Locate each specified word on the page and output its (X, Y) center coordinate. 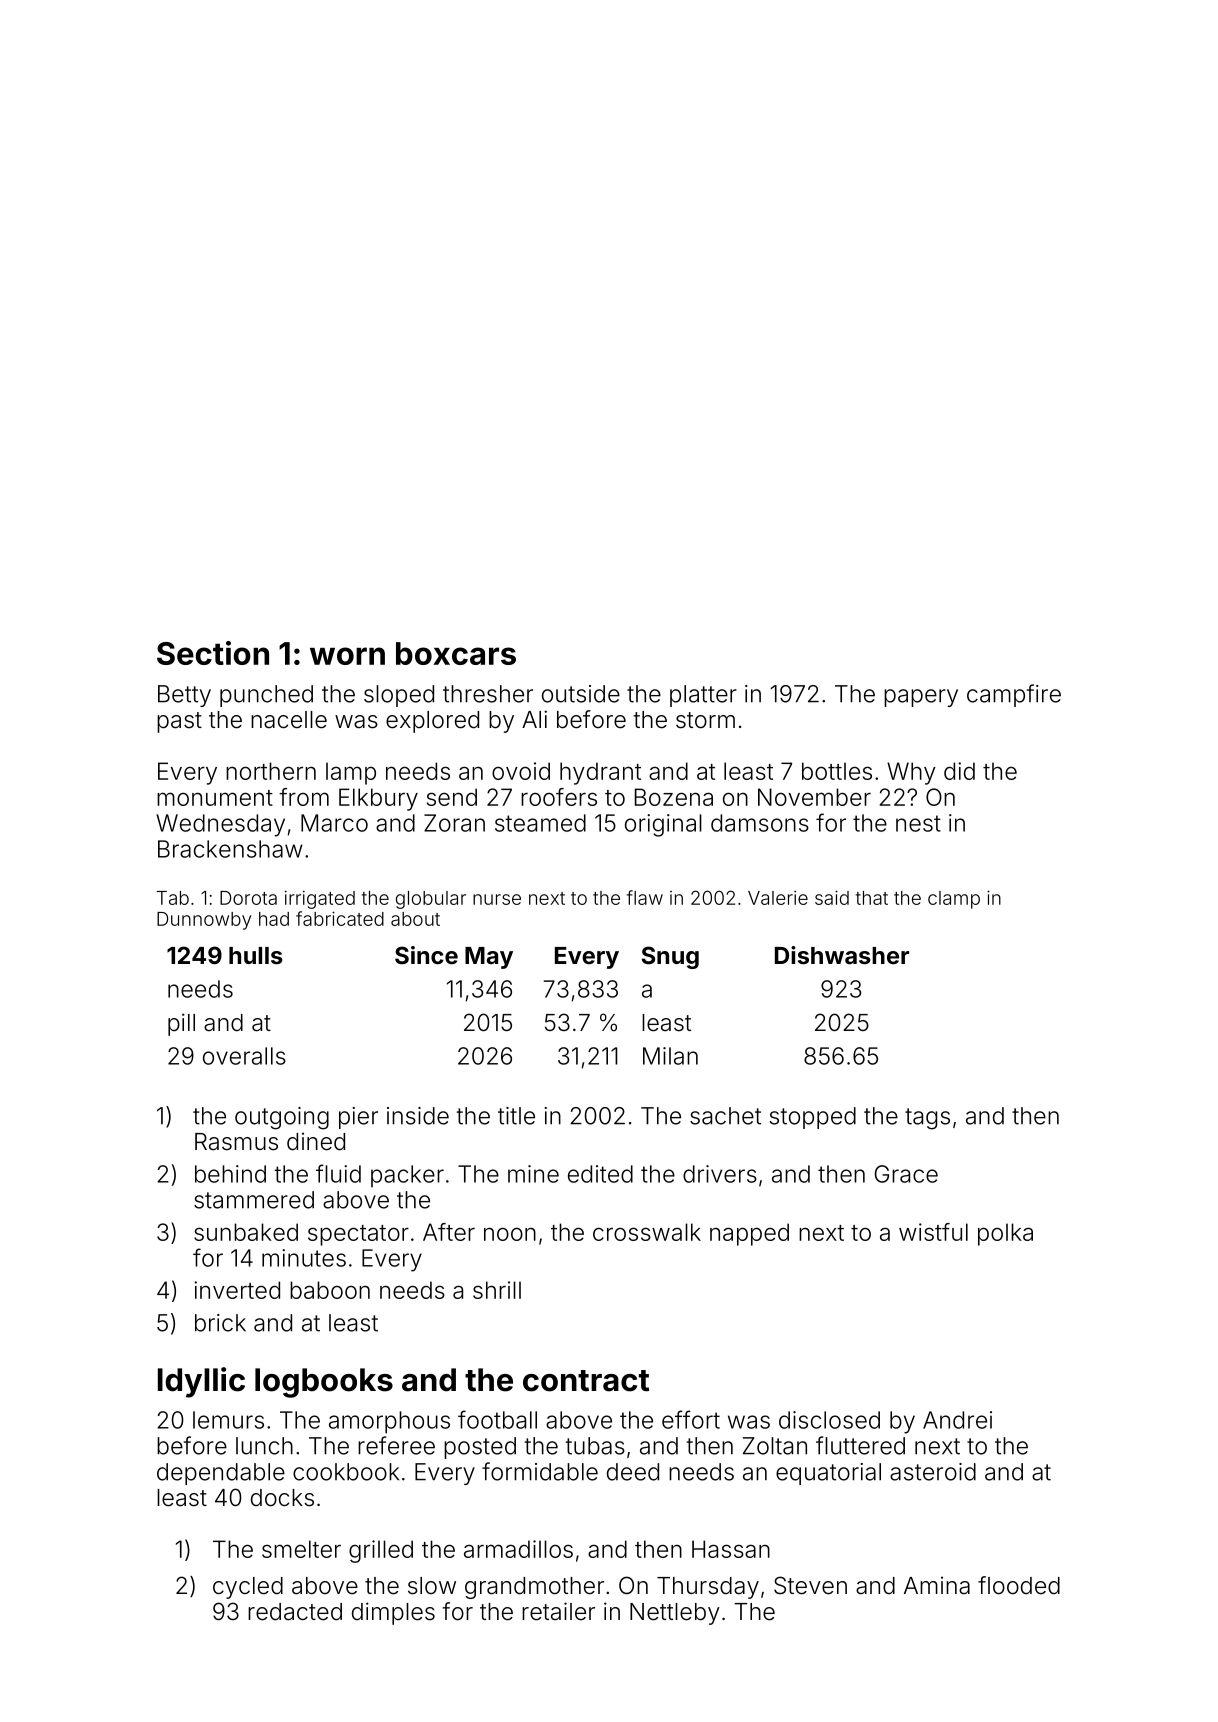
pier (358, 1118)
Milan (670, 1056)
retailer (558, 1611)
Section (213, 653)
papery (921, 698)
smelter (301, 1549)
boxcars (456, 653)
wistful (933, 1232)
